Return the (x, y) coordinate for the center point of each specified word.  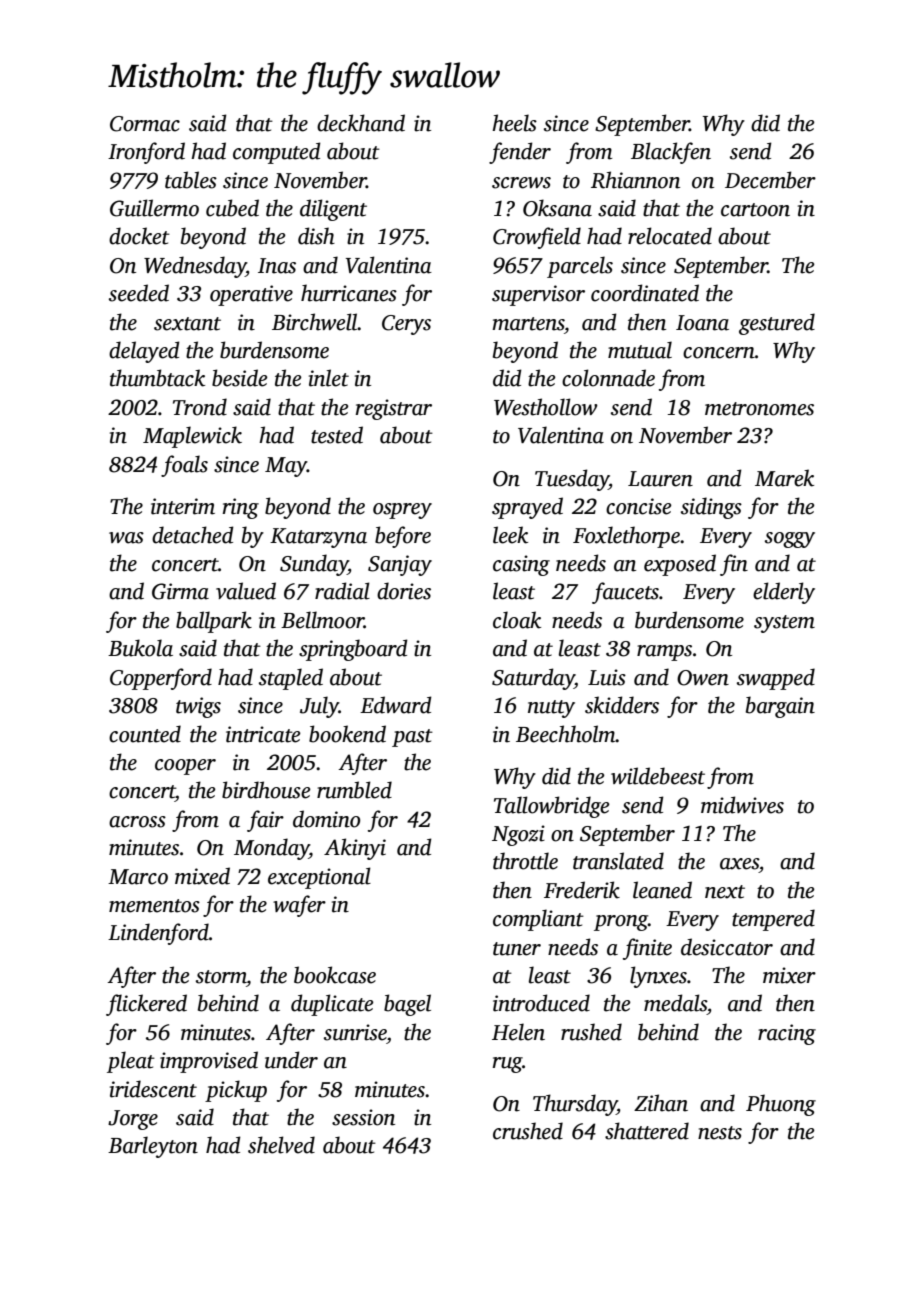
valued (246, 591)
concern (719, 353)
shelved (281, 1145)
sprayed (527, 508)
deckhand (361, 123)
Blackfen (671, 153)
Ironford (146, 153)
